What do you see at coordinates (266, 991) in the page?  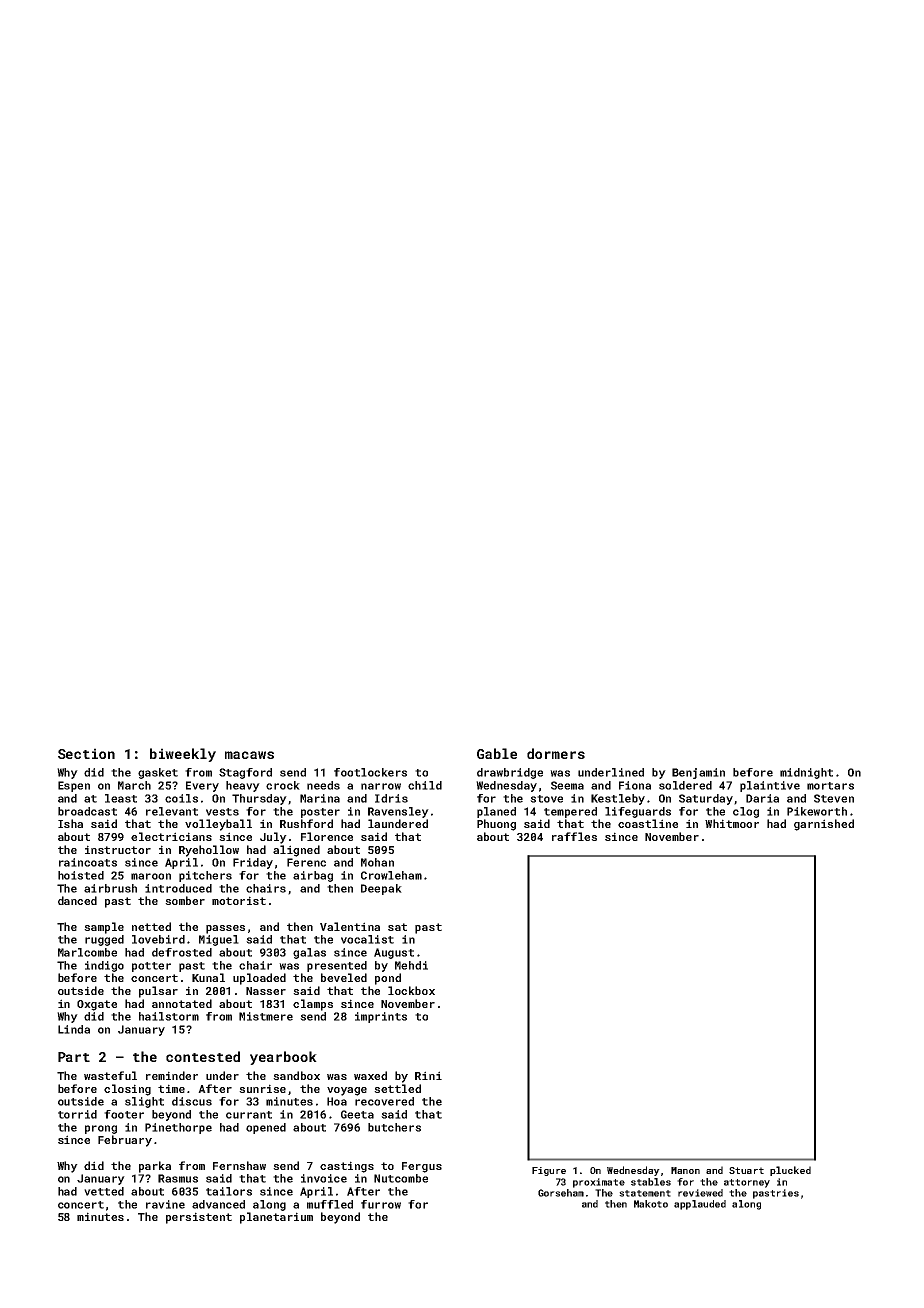 I see `Nasser` at bounding box center [266, 991].
